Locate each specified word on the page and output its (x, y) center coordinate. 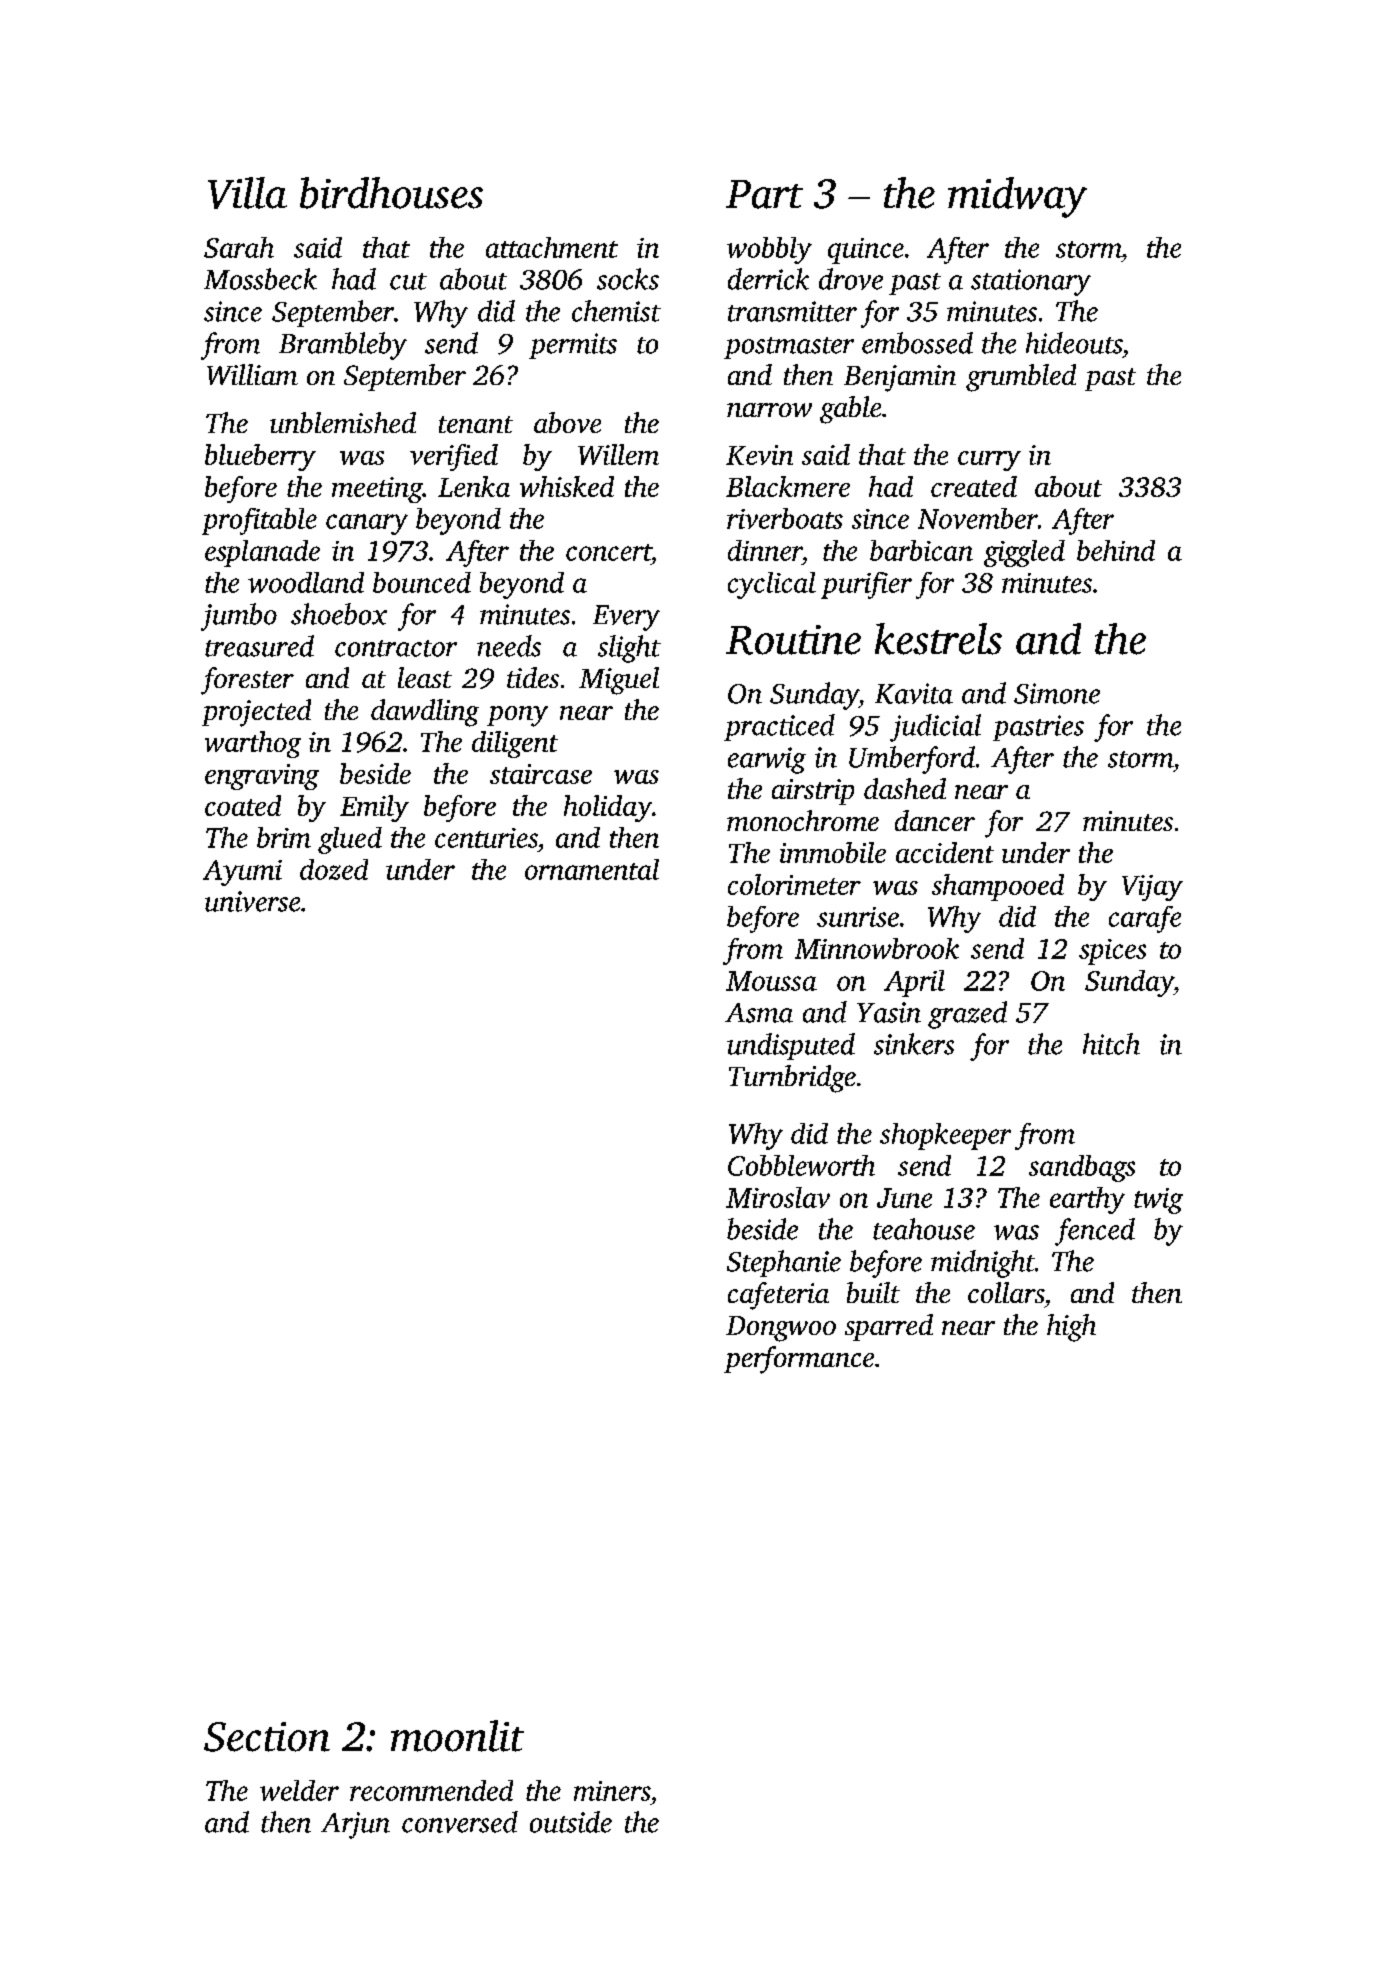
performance (799, 1360)
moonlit (457, 1736)
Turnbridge (792, 1079)
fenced (1095, 1232)
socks (628, 279)
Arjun (355, 1825)
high (1071, 1328)
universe (252, 901)
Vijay (1152, 888)
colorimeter (794, 884)
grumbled (1021, 378)
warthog (253, 744)
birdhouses (391, 193)
